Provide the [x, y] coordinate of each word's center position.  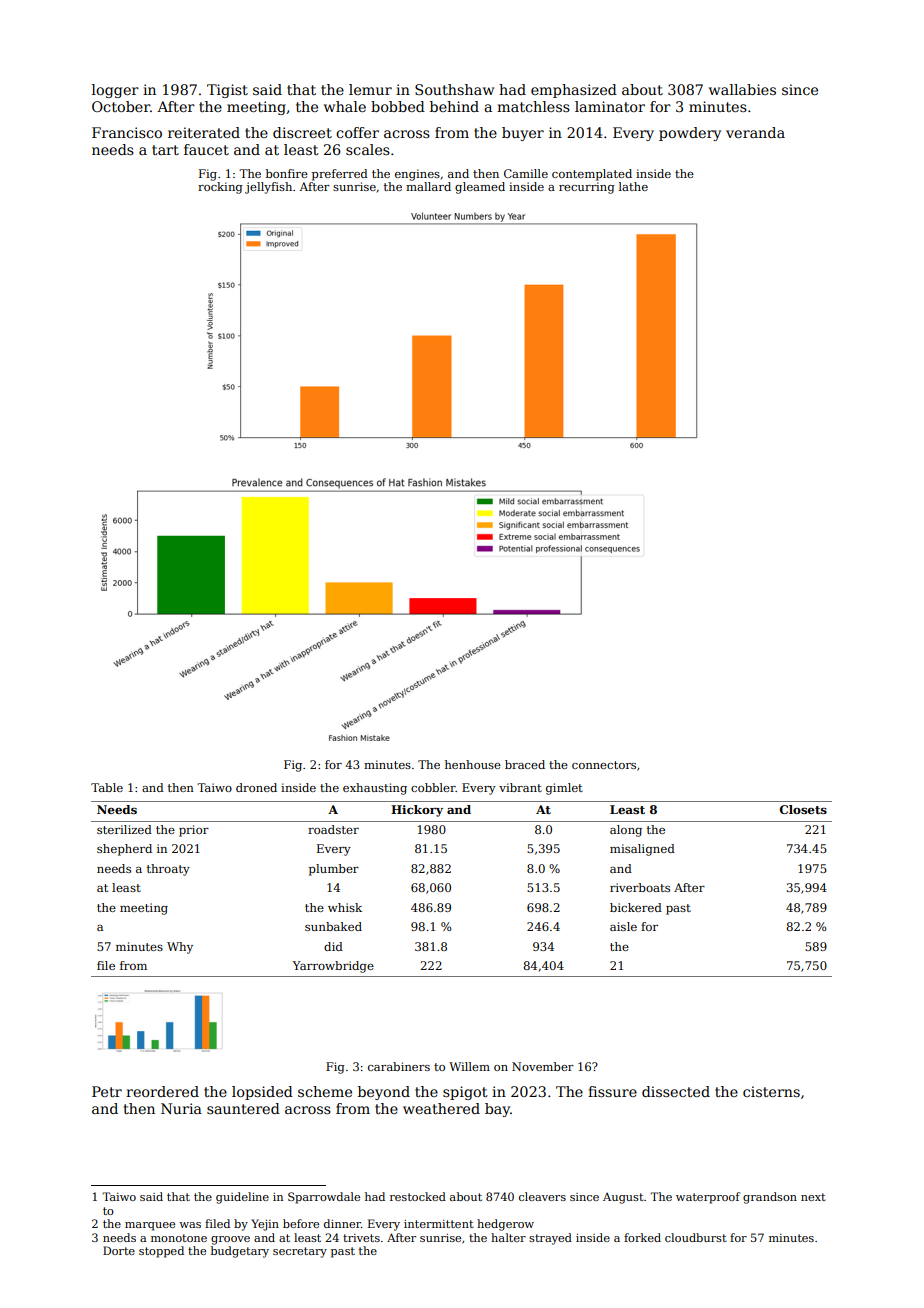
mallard [428, 186]
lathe [633, 186]
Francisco [127, 132]
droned [256, 787]
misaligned [642, 850]
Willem [469, 1066]
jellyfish [268, 188]
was [190, 1225]
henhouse [473, 764]
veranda [755, 132]
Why [180, 948]
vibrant [520, 787]
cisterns [771, 1091]
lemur [370, 89]
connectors [604, 765]
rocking [220, 188]
